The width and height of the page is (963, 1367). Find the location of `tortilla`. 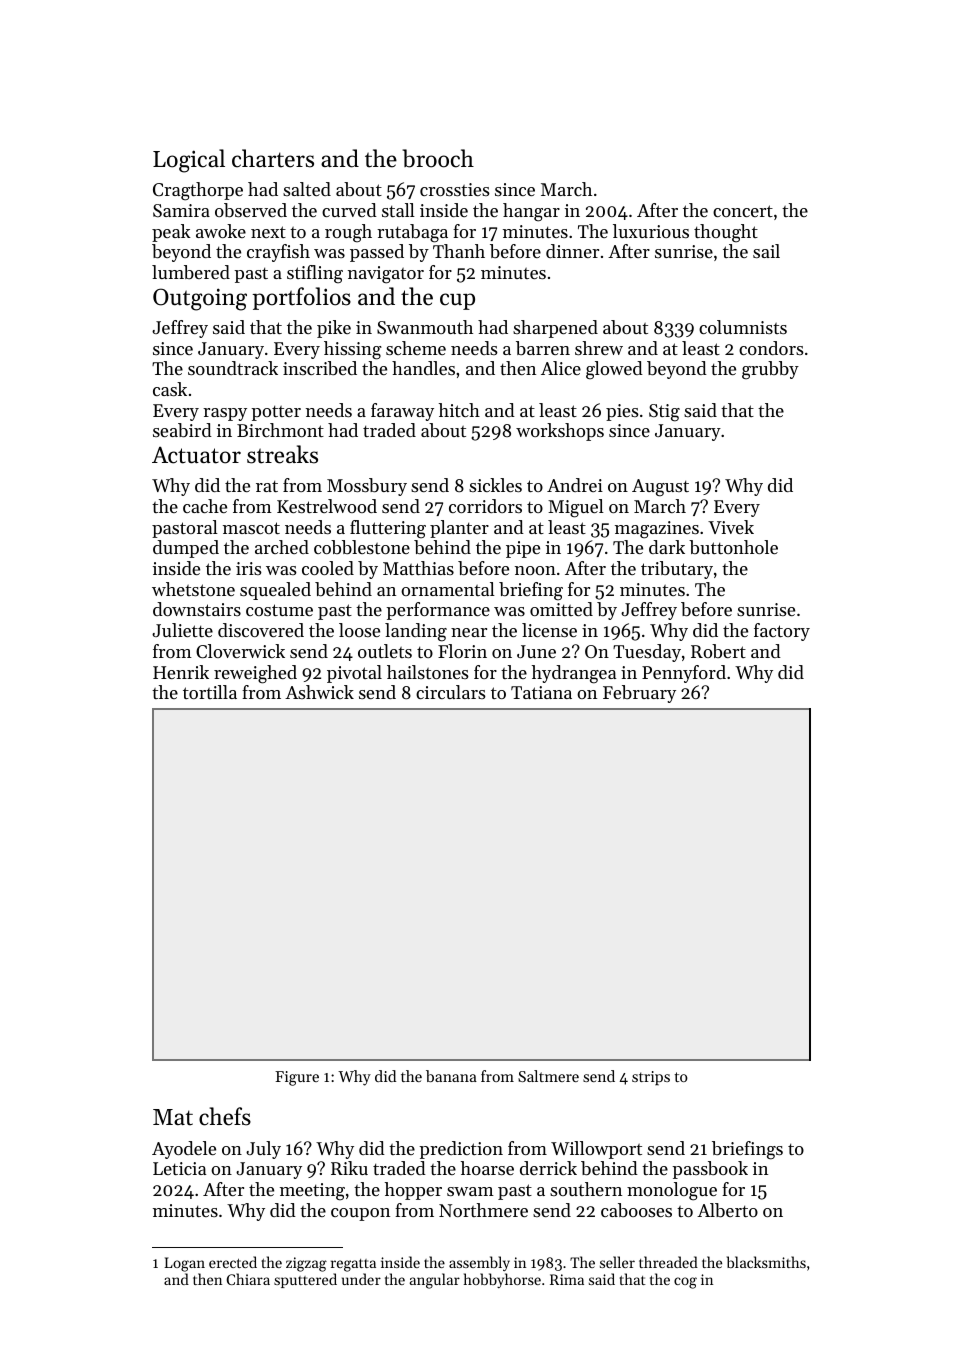

tortilla is located at coordinates (210, 692).
